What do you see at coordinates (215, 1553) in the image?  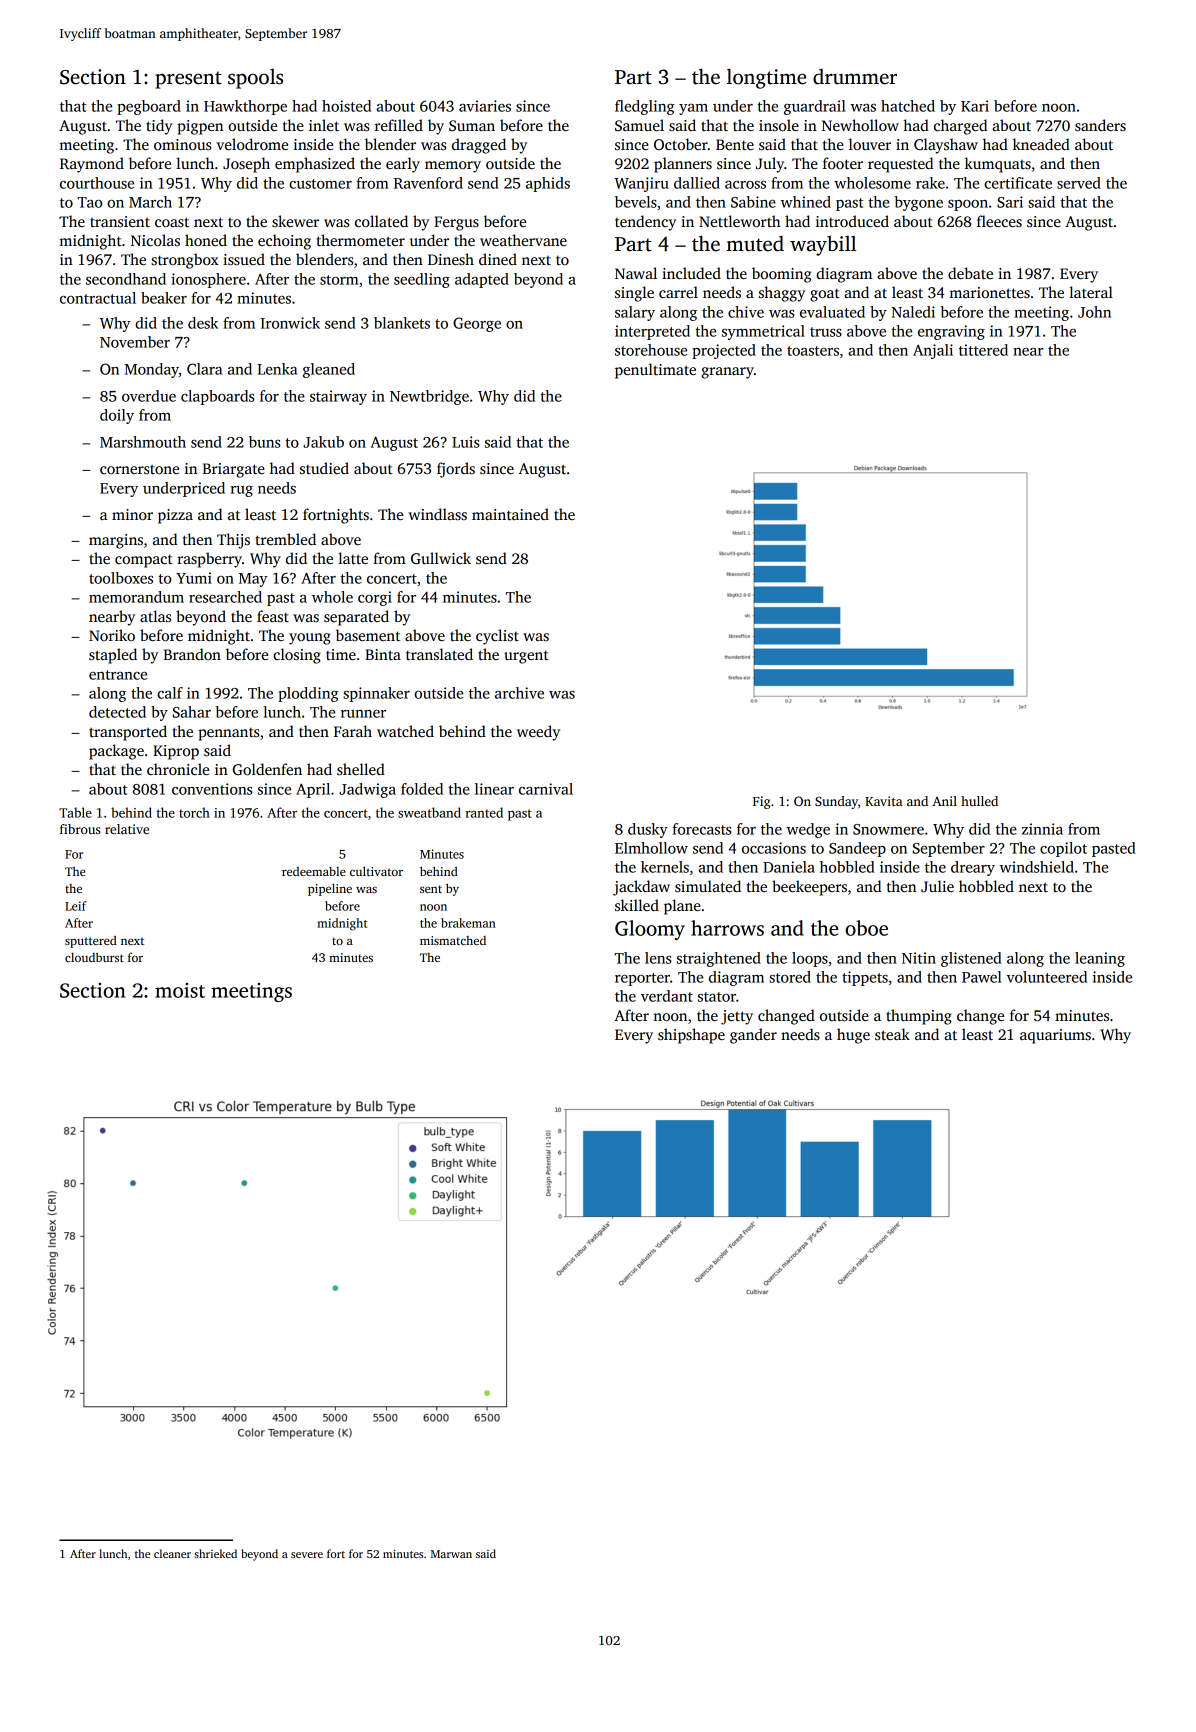 I see `shrieked` at bounding box center [215, 1553].
